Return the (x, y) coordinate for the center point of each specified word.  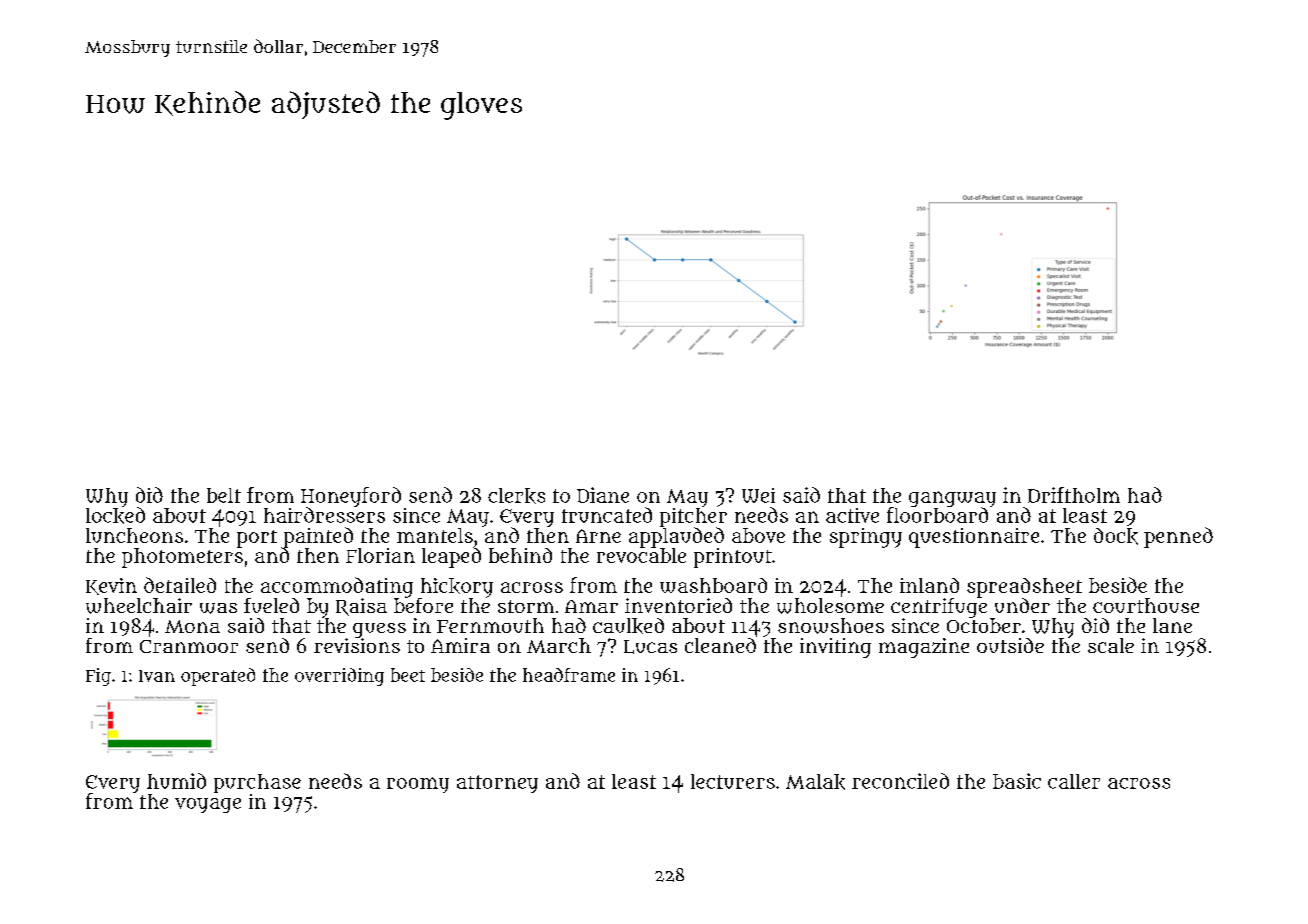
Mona (192, 626)
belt (224, 495)
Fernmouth (490, 625)
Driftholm (1074, 495)
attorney (497, 784)
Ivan (157, 676)
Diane (603, 495)
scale (1111, 645)
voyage (208, 805)
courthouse (1146, 605)
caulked (628, 626)
